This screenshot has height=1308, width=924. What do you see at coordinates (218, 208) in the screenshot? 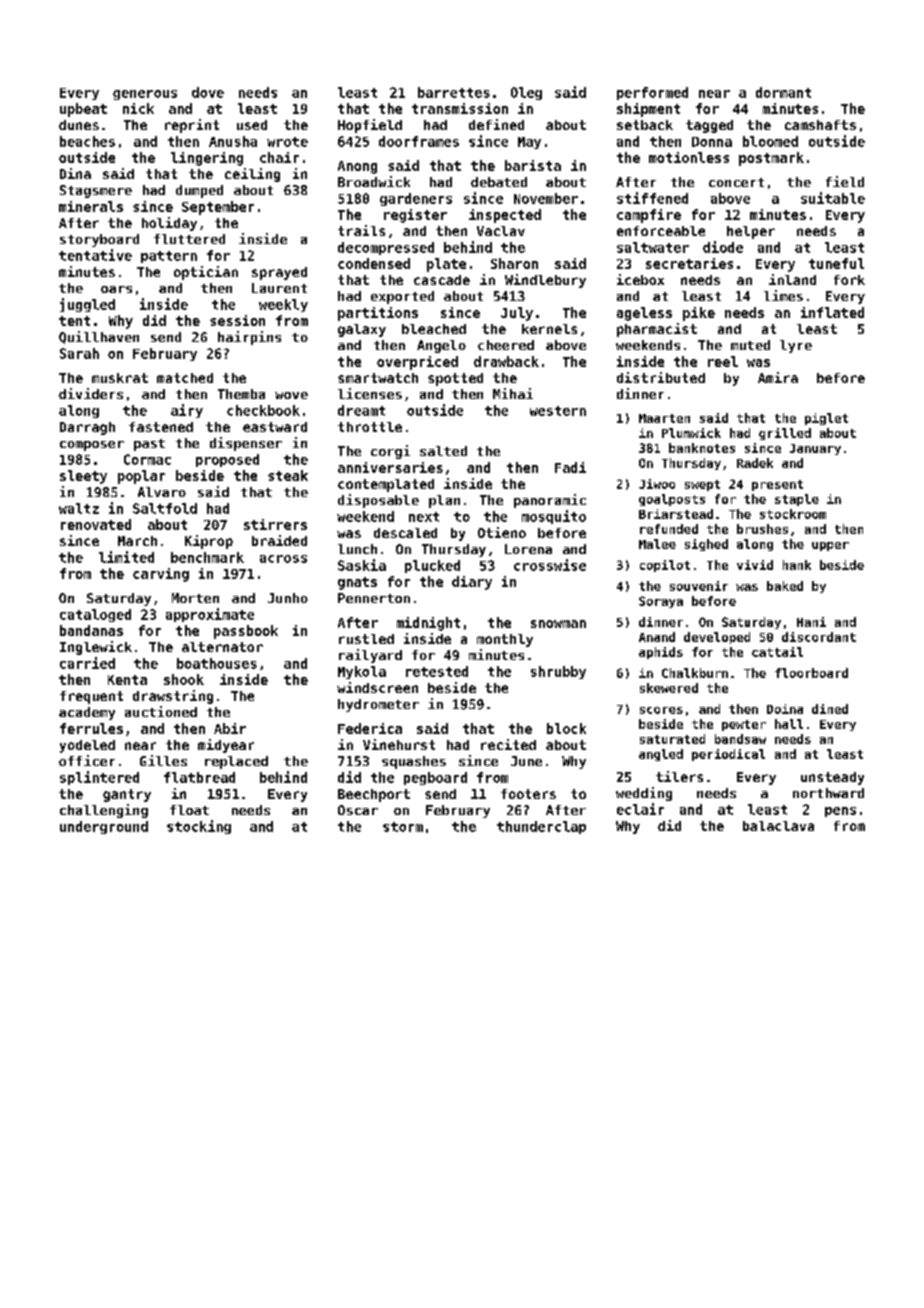
I see `September` at bounding box center [218, 208].
